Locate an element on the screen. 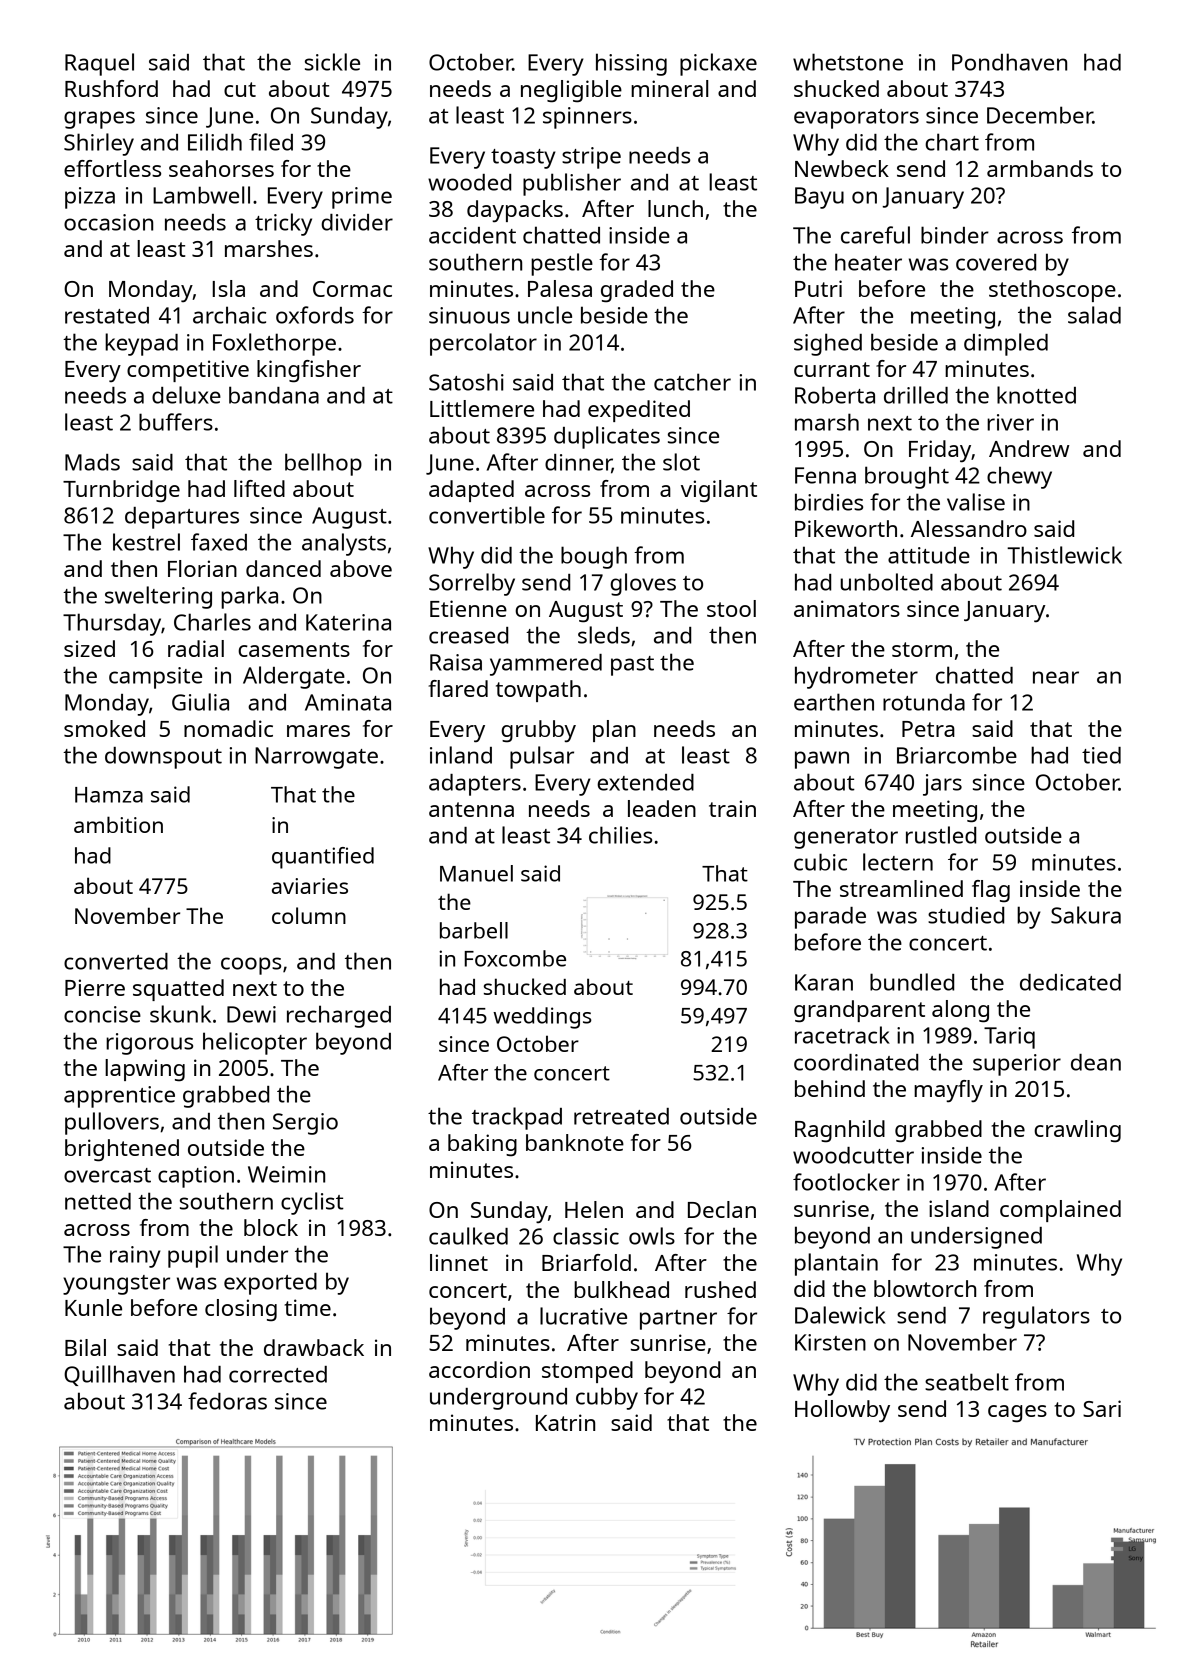  pawn is located at coordinates (822, 760).
